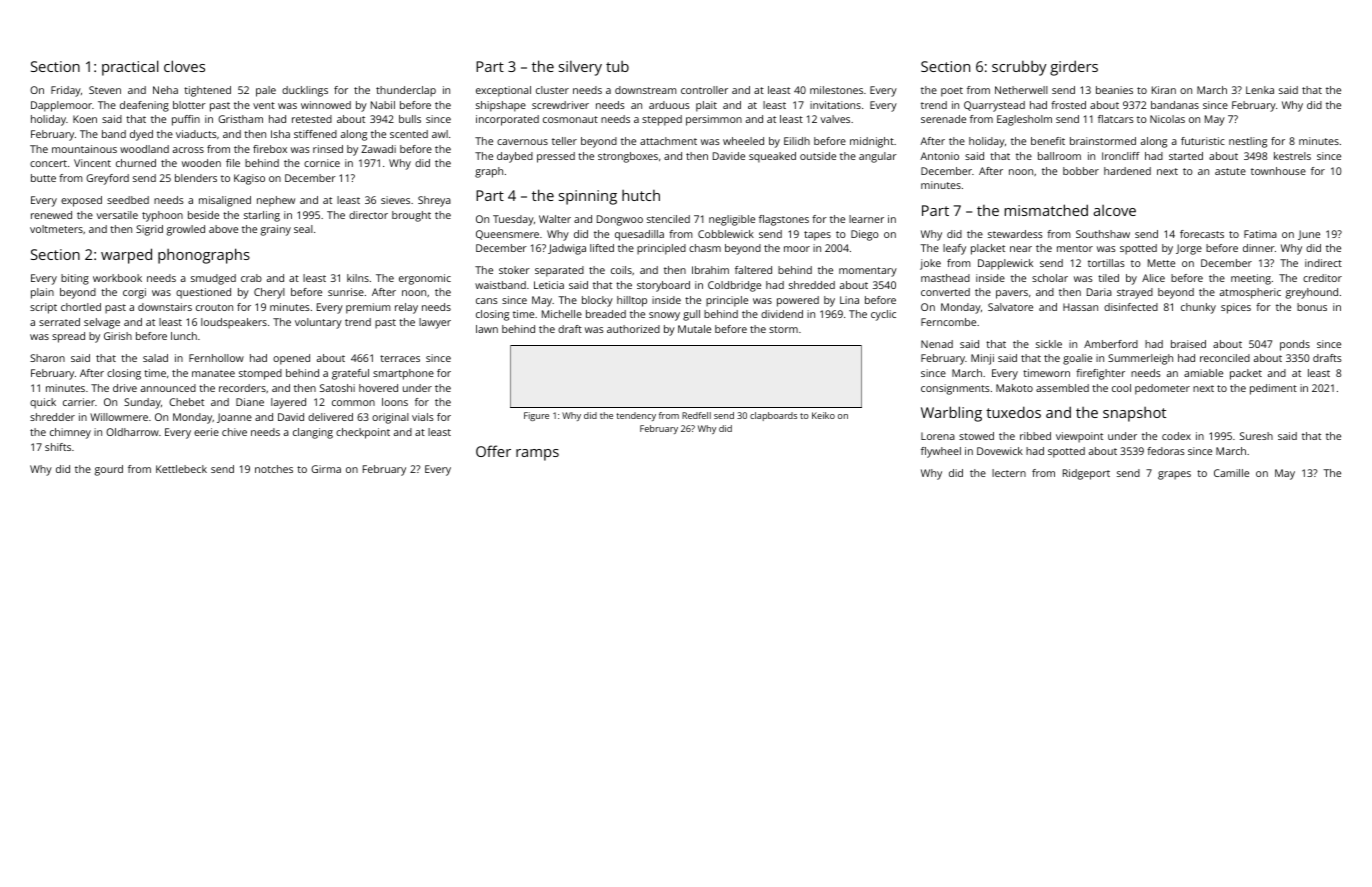  Describe the element at coordinates (184, 66) in the image. I see `cloves` at that location.
